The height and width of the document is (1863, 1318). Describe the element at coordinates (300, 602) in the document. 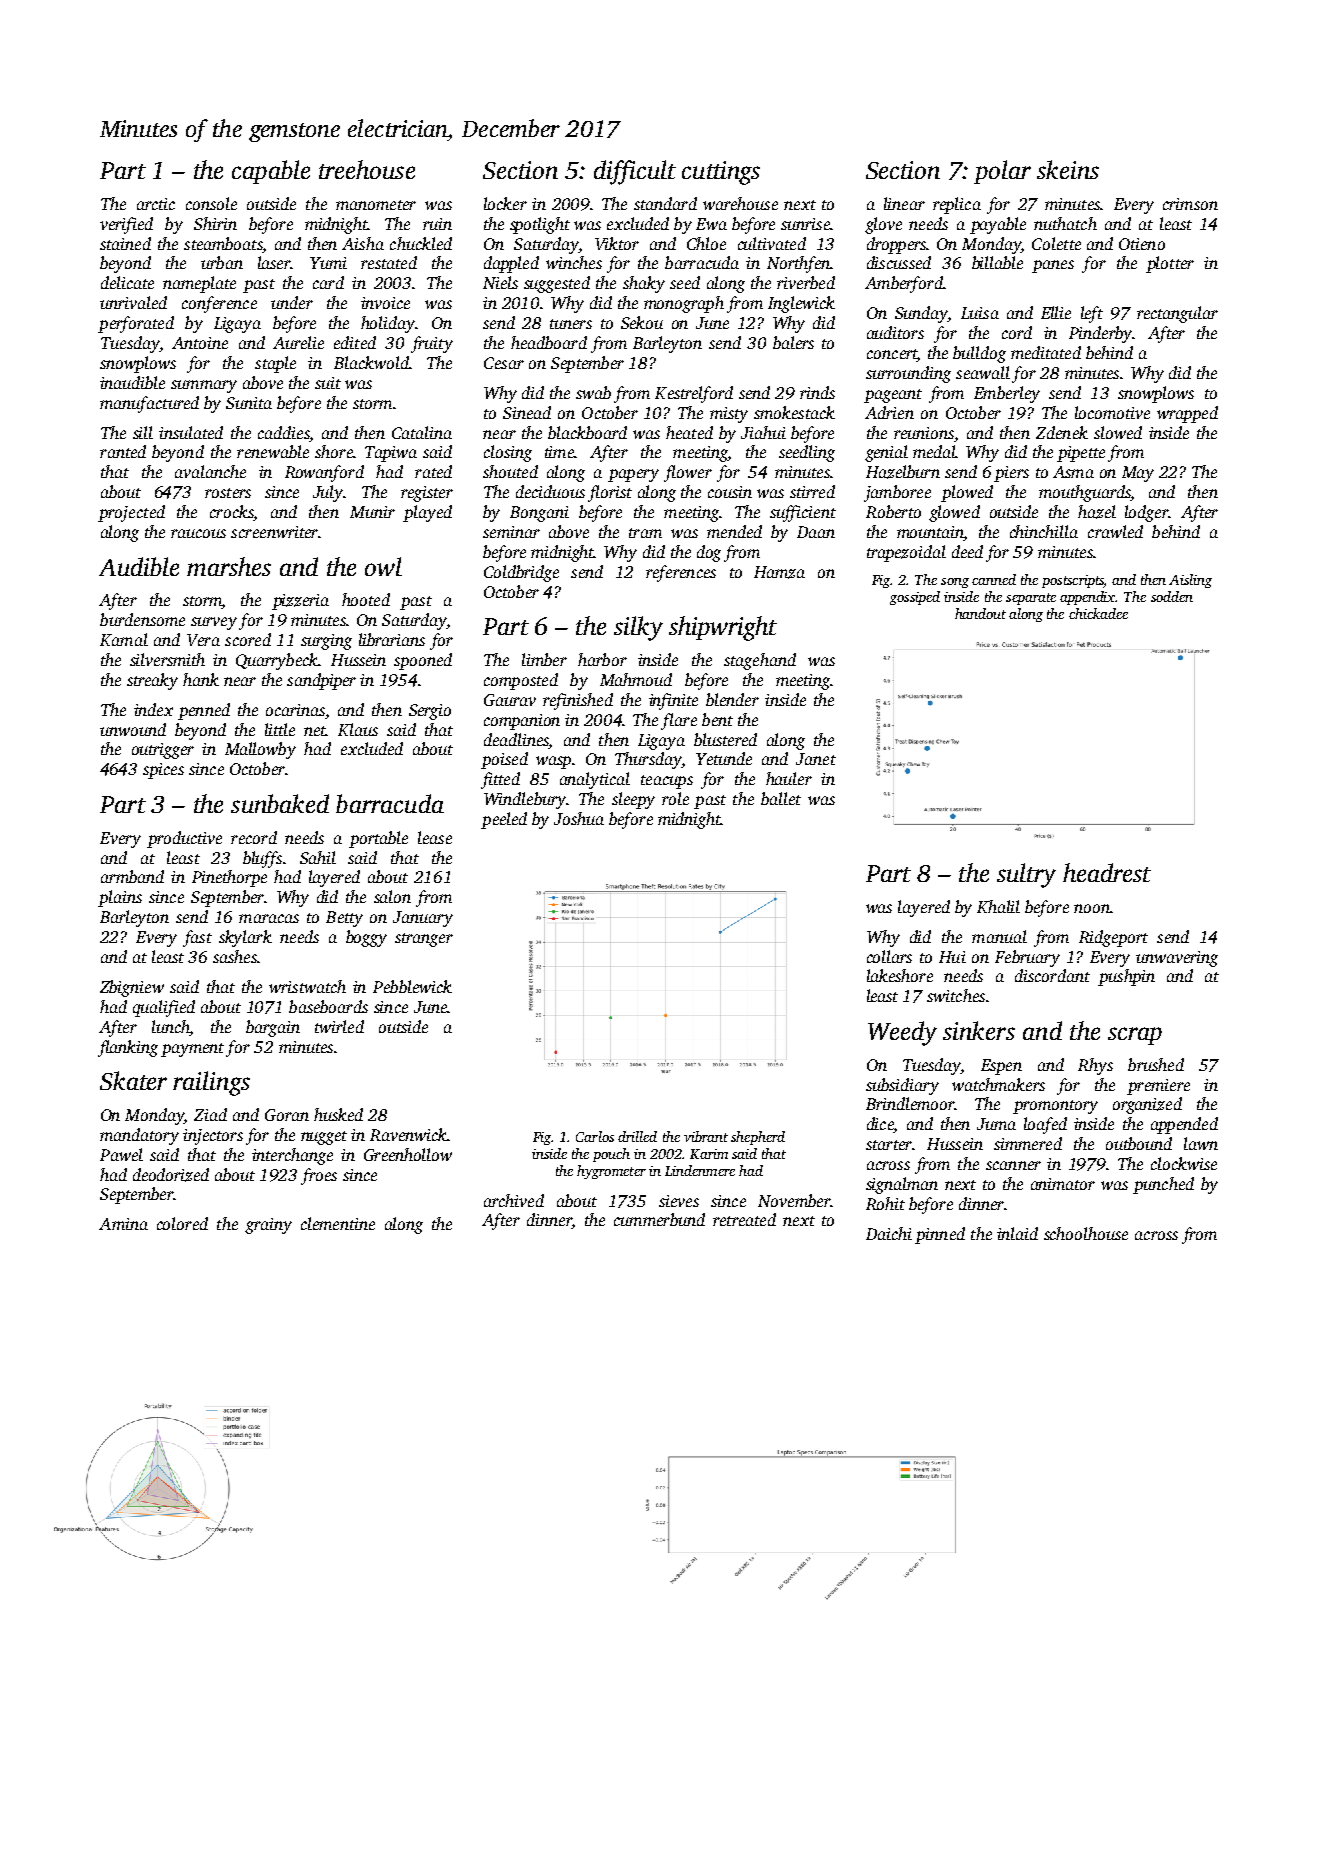

I see `pizzeria` at that location.
